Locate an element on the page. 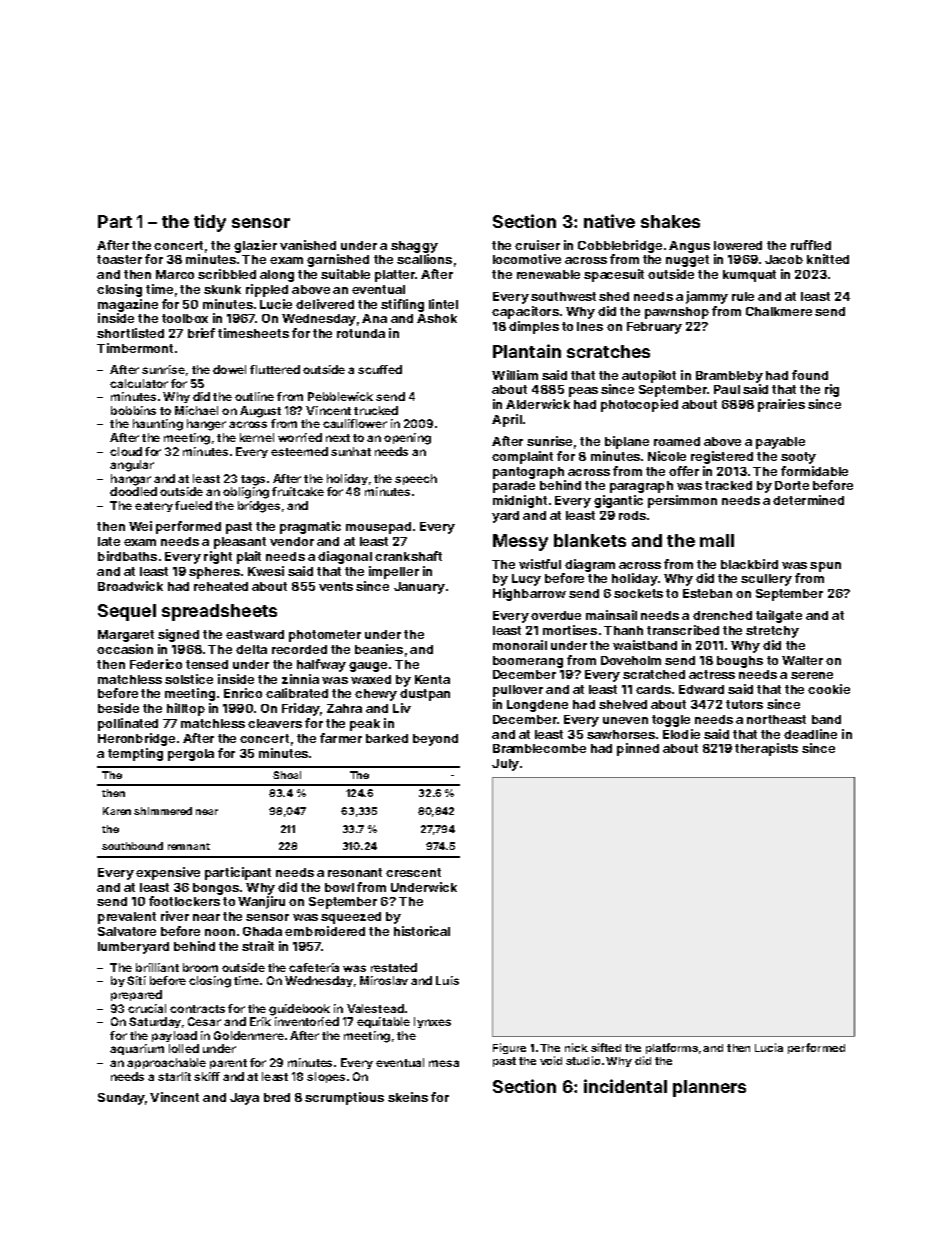 The width and height of the page is (952, 1233). transcribed is located at coordinates (683, 630).
